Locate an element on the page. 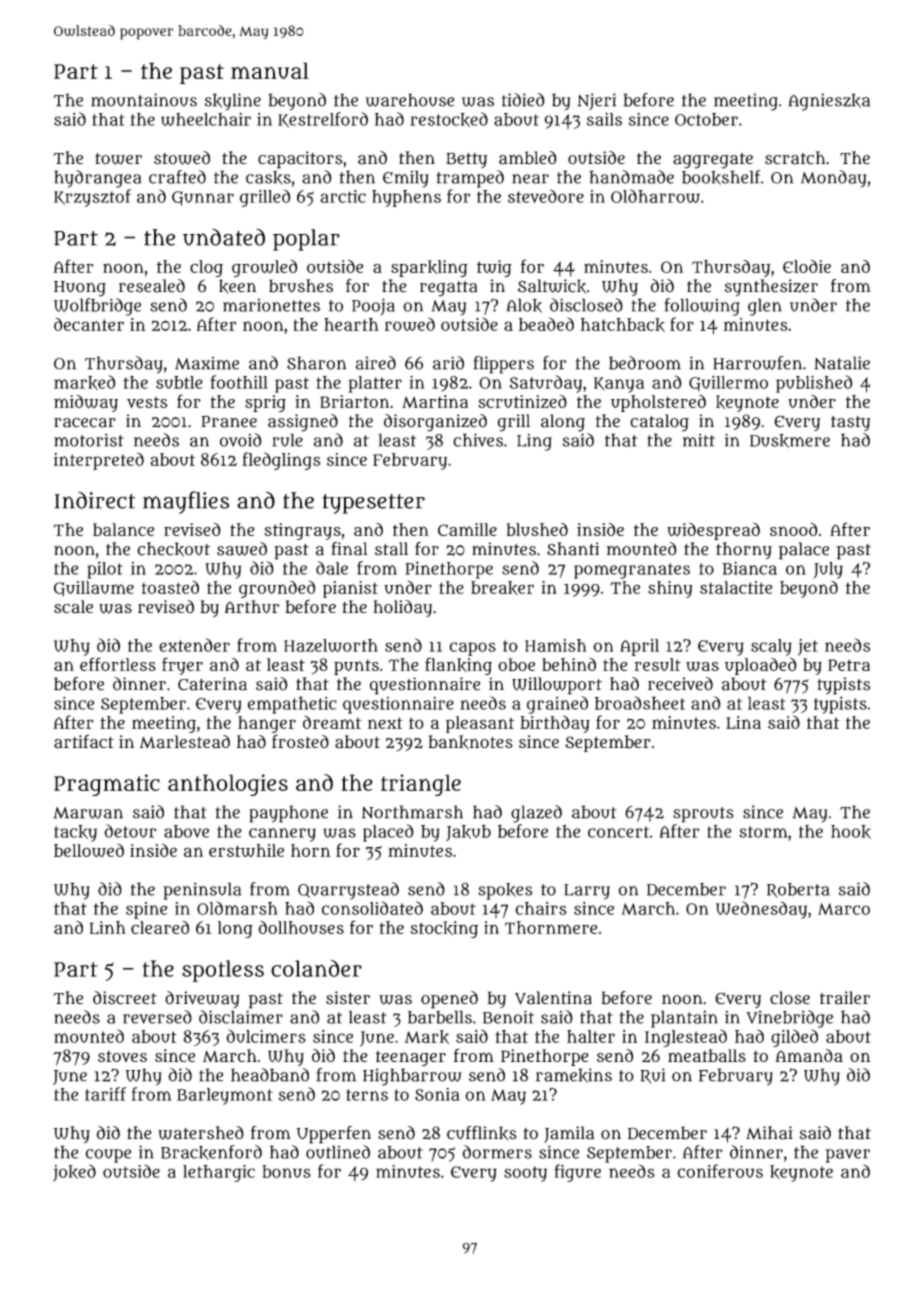 The image size is (924, 1314). Kestrelford is located at coordinates (323, 120).
